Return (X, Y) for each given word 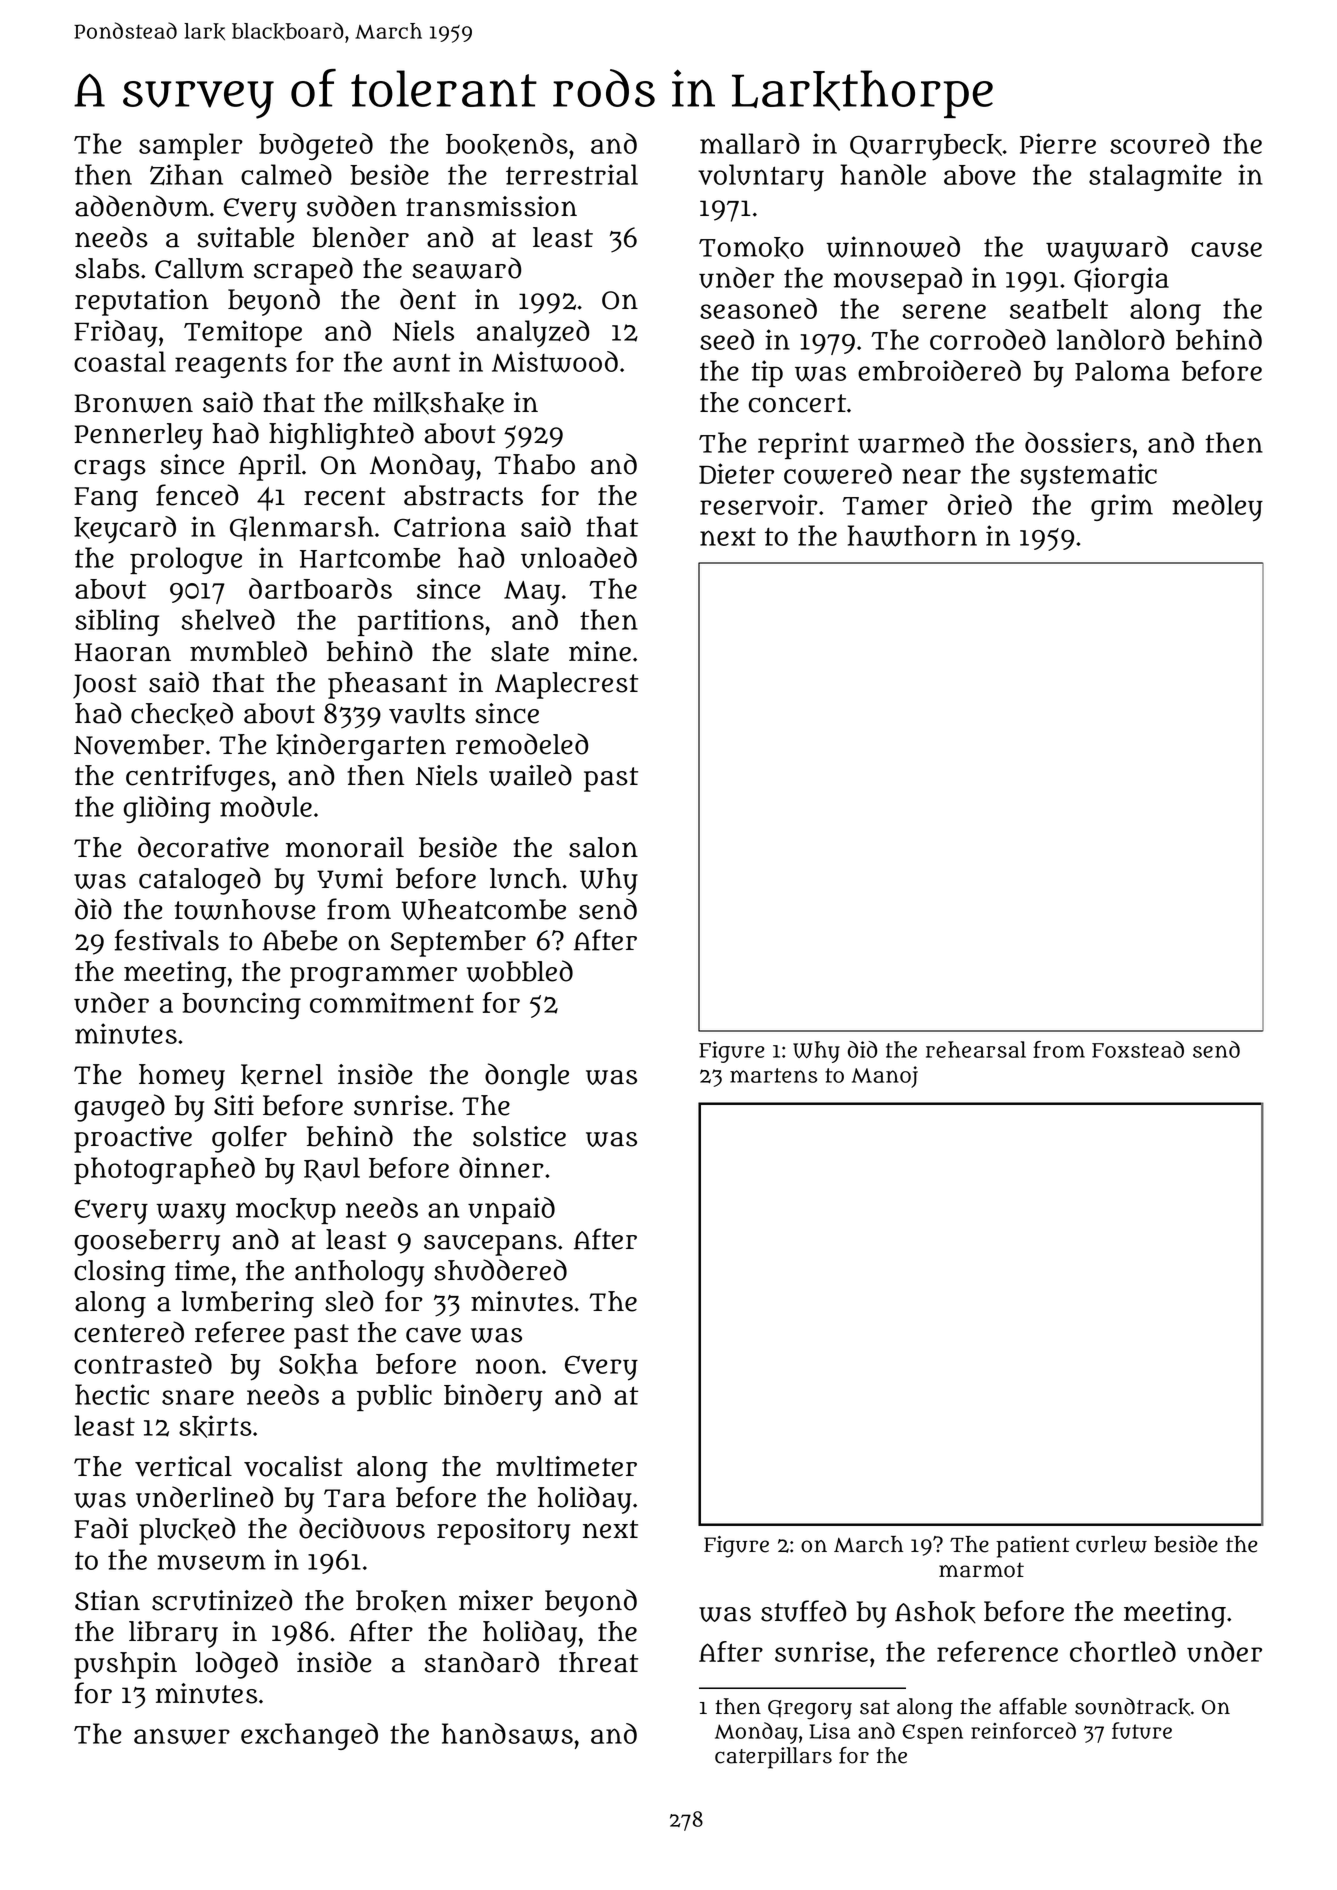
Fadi (101, 1528)
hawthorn (912, 536)
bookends (507, 144)
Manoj (885, 1077)
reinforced (1023, 1730)
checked (182, 714)
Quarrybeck (926, 147)
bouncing (241, 1005)
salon (603, 847)
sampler (191, 146)
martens (773, 1075)
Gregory (810, 1710)
